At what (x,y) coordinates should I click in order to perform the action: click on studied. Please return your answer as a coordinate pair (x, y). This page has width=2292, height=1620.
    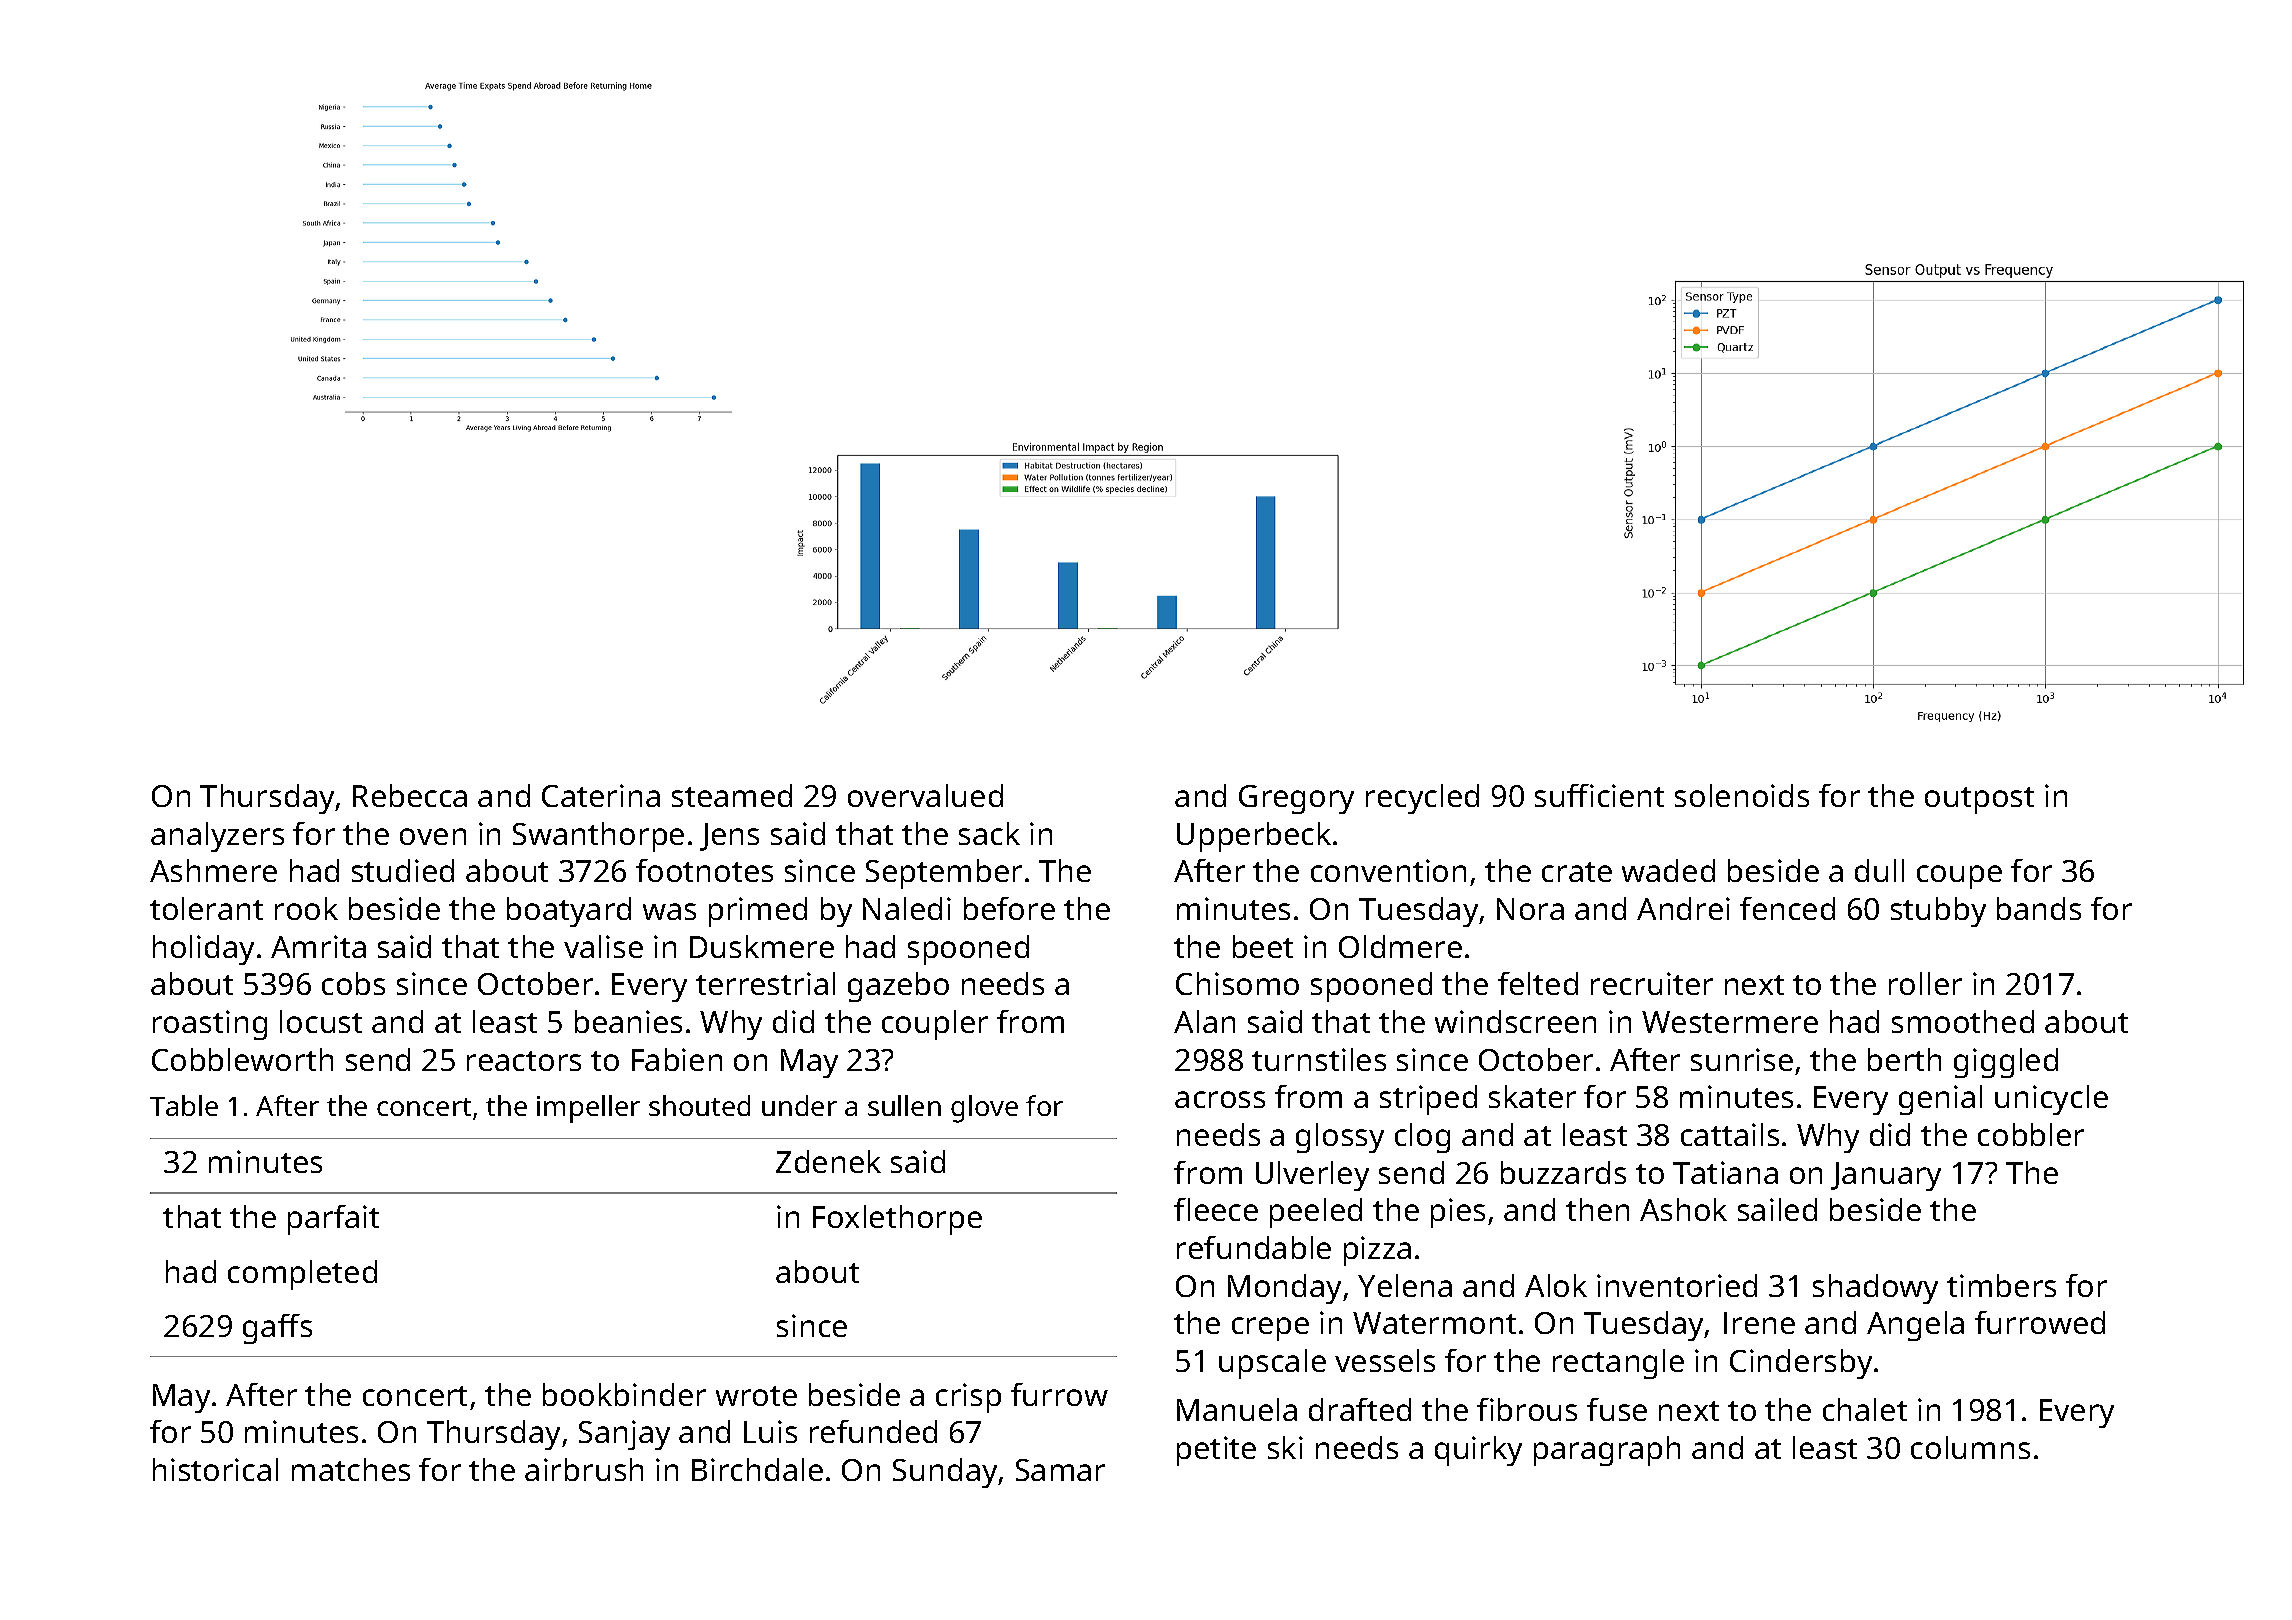
    Looking at the image, I should click on (403, 870).
